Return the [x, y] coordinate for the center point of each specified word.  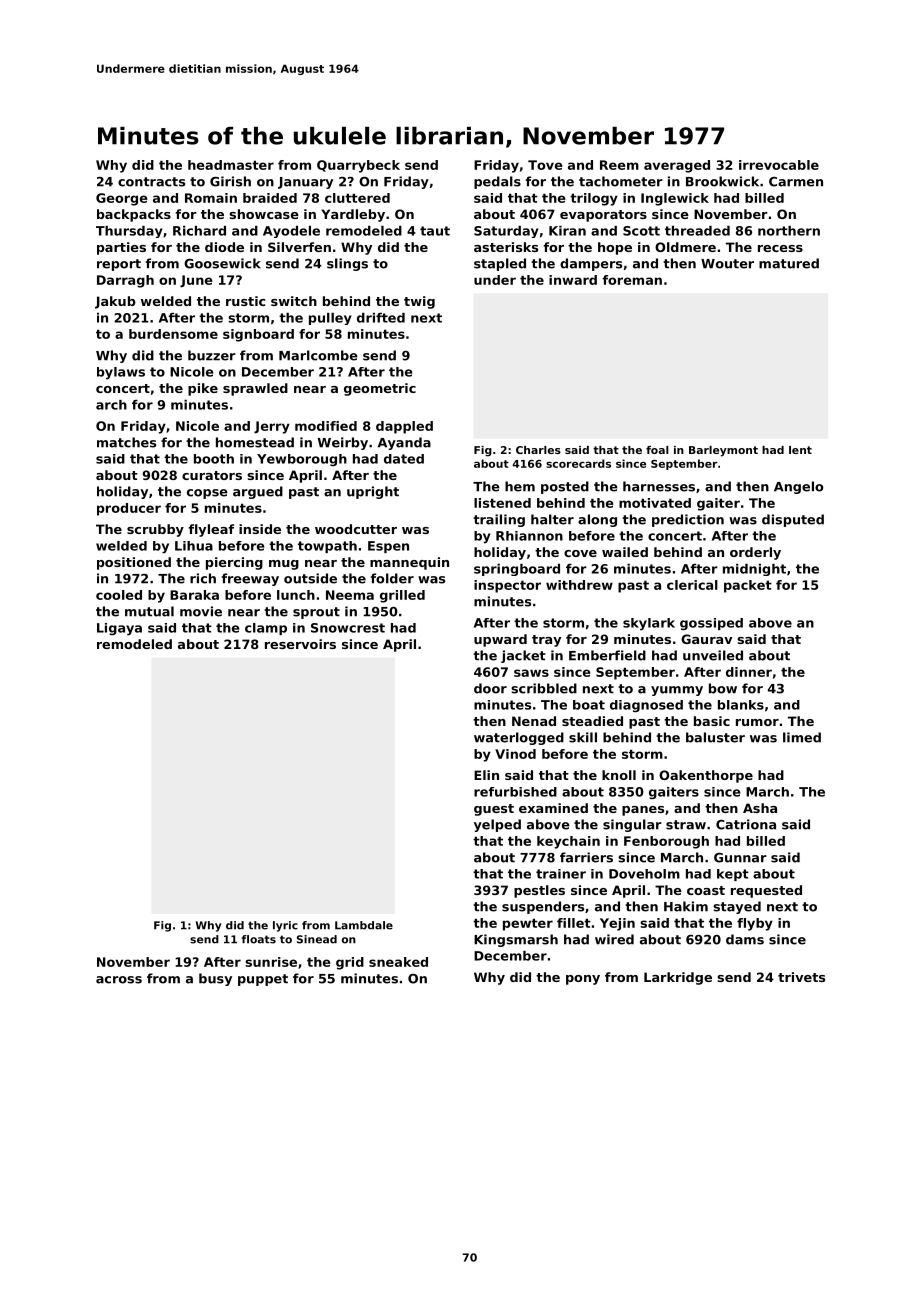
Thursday [129, 232]
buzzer [212, 355]
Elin [486, 775]
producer [129, 509]
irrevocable [779, 165]
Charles [538, 450]
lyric [285, 926]
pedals [497, 182]
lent [800, 450]
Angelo [798, 487]
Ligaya [119, 629]
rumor [757, 722]
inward [573, 280]
